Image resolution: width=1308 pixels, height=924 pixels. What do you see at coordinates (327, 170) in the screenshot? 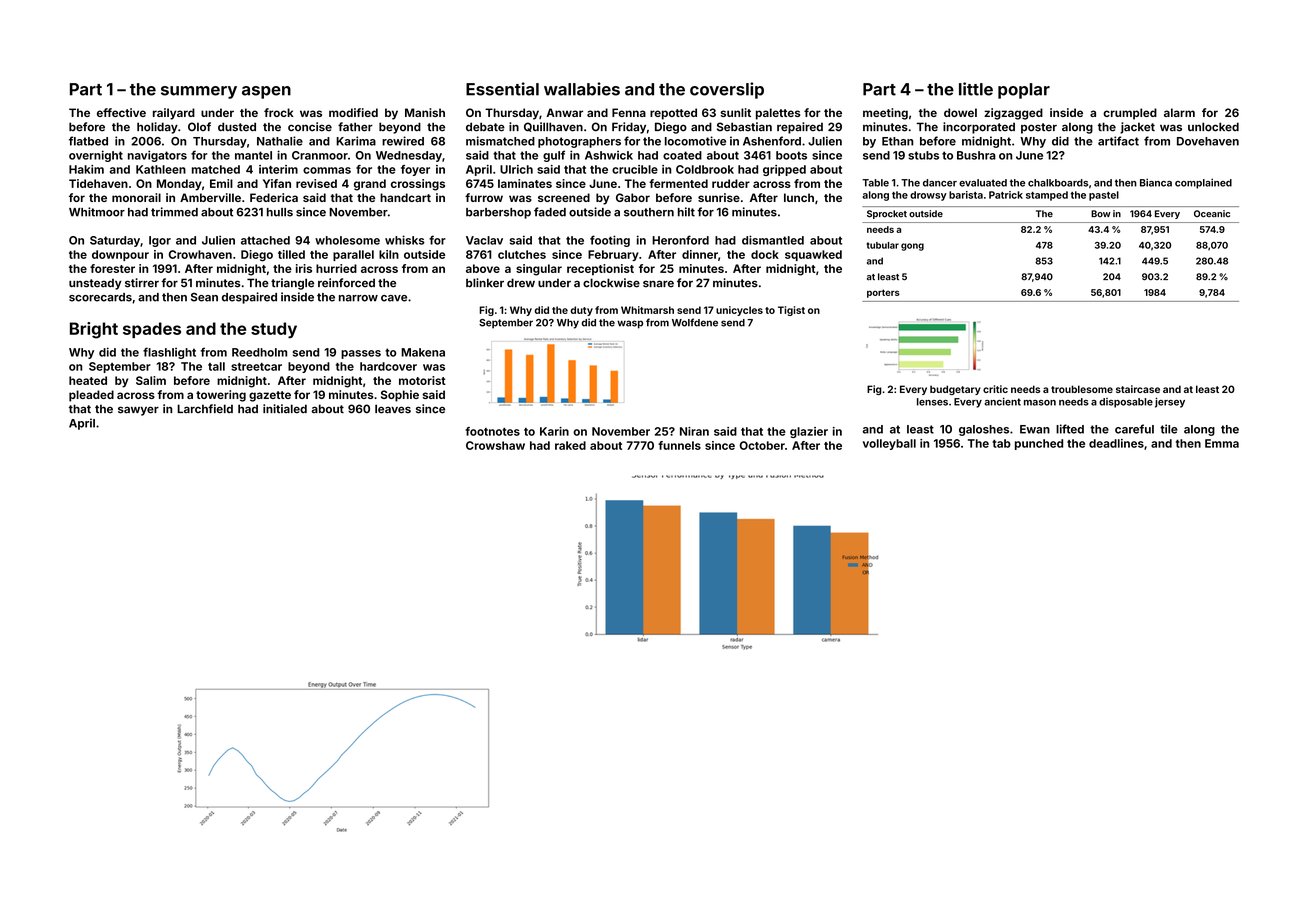
I see `commas` at bounding box center [327, 170].
